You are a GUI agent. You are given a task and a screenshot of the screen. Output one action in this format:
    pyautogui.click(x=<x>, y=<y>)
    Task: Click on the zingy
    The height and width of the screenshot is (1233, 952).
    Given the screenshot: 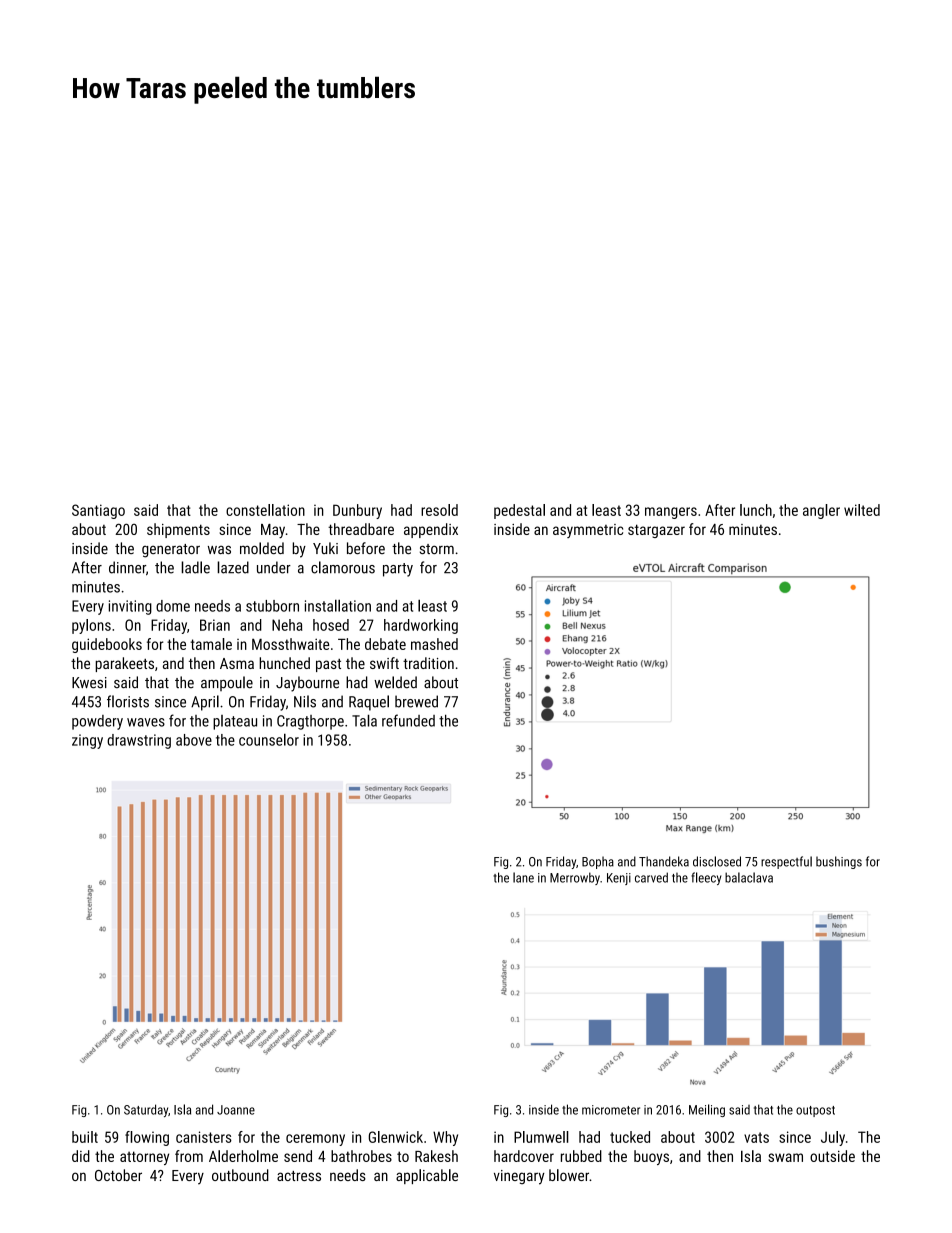 What is the action you would take?
    pyautogui.click(x=87, y=741)
